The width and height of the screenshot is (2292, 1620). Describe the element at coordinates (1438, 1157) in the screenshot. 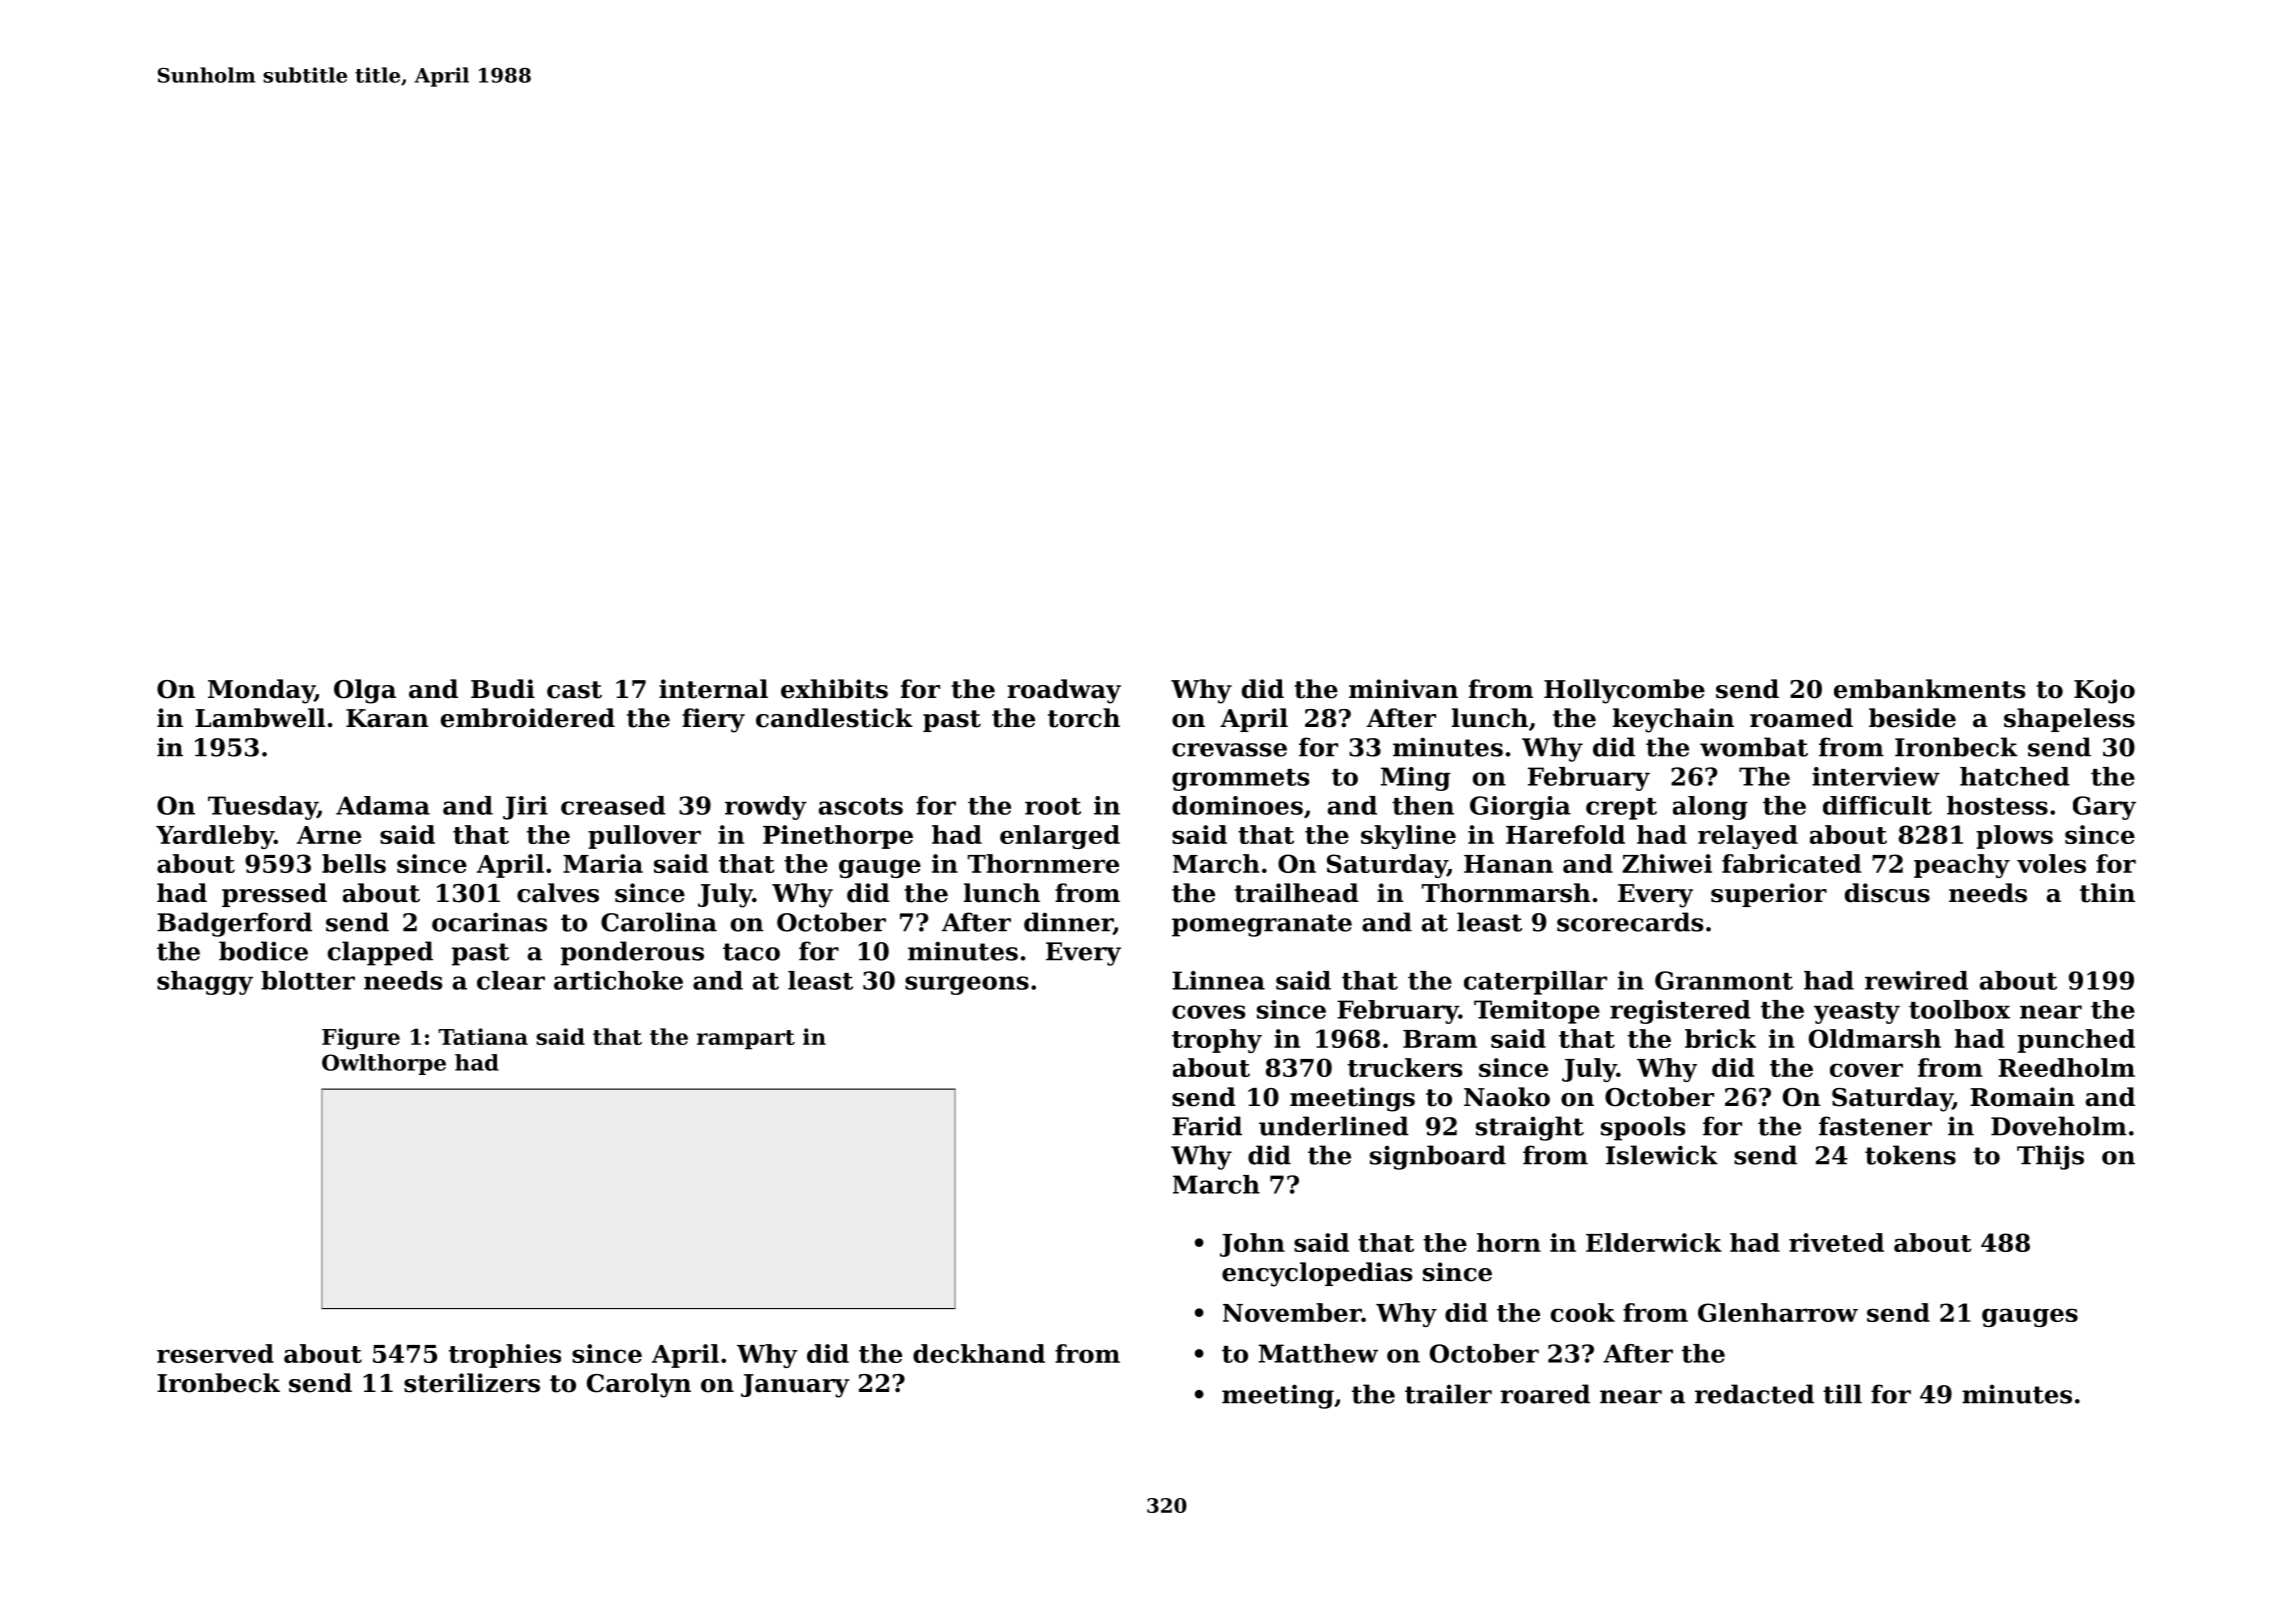

I see `signboard` at that location.
